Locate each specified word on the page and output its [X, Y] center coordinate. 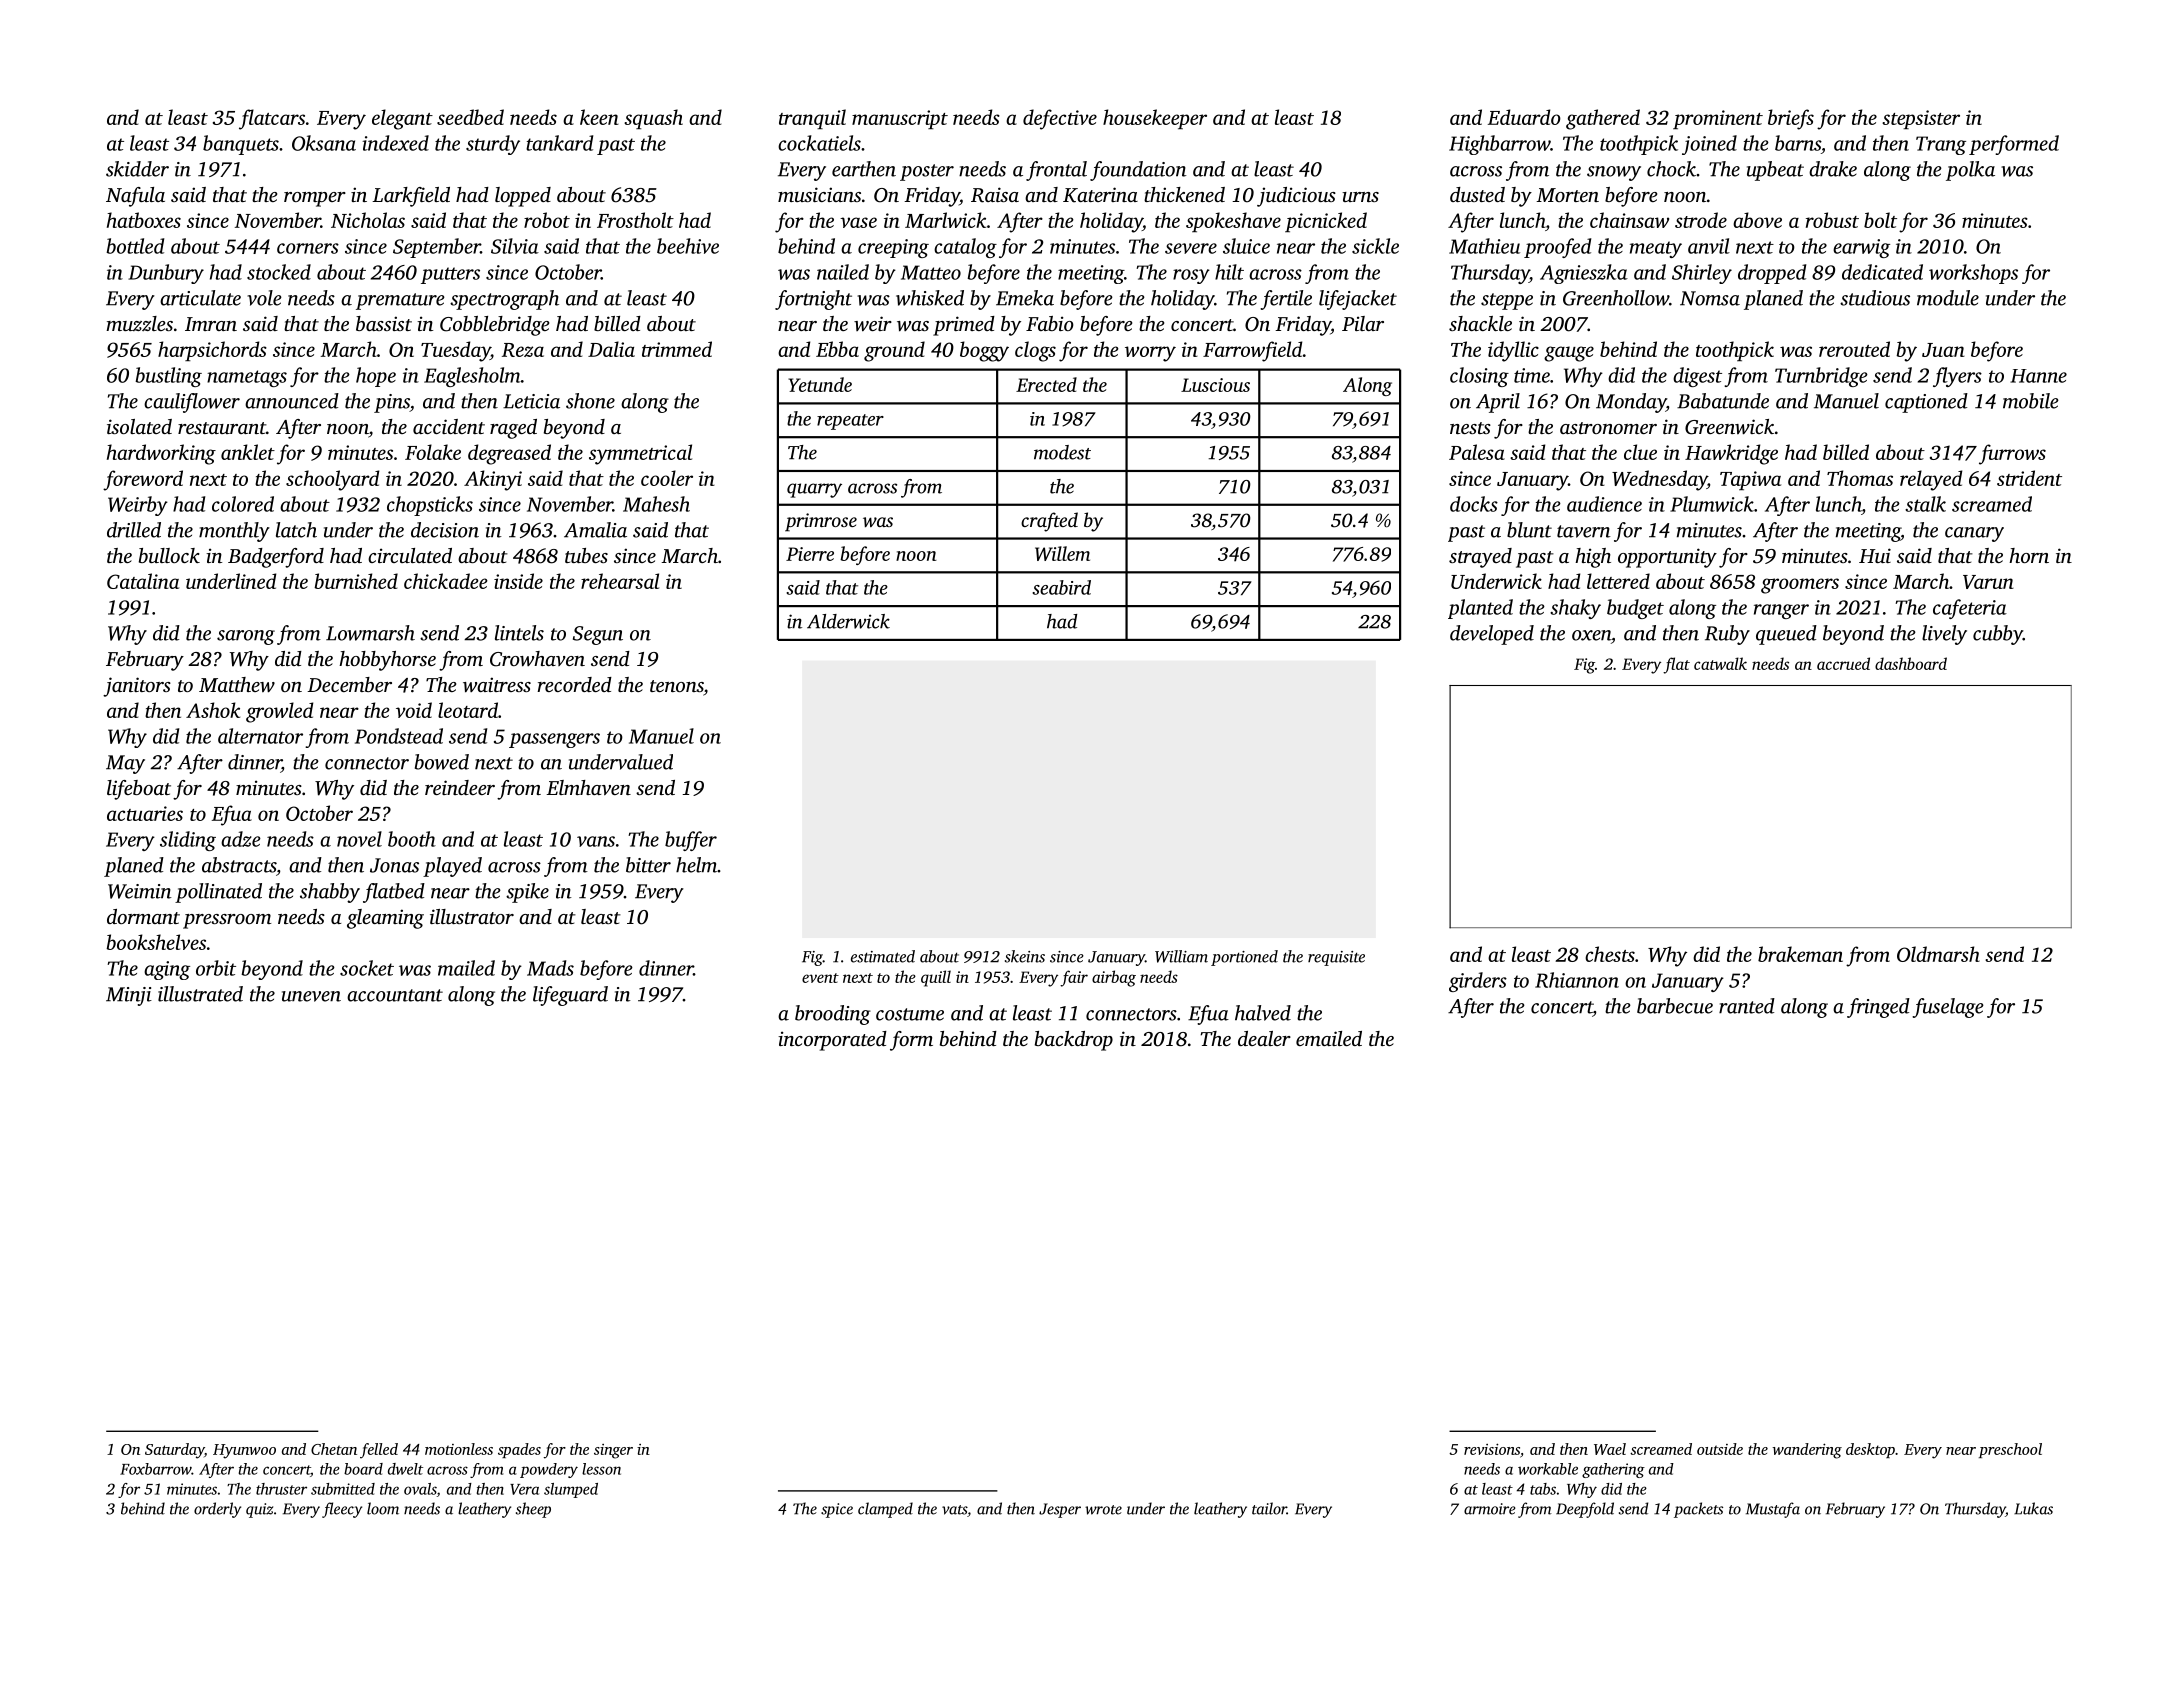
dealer [1264, 1038]
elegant [402, 119]
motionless [459, 1449]
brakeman [1800, 954]
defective [1060, 119]
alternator [260, 736]
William [1181, 956]
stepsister [1921, 119]
